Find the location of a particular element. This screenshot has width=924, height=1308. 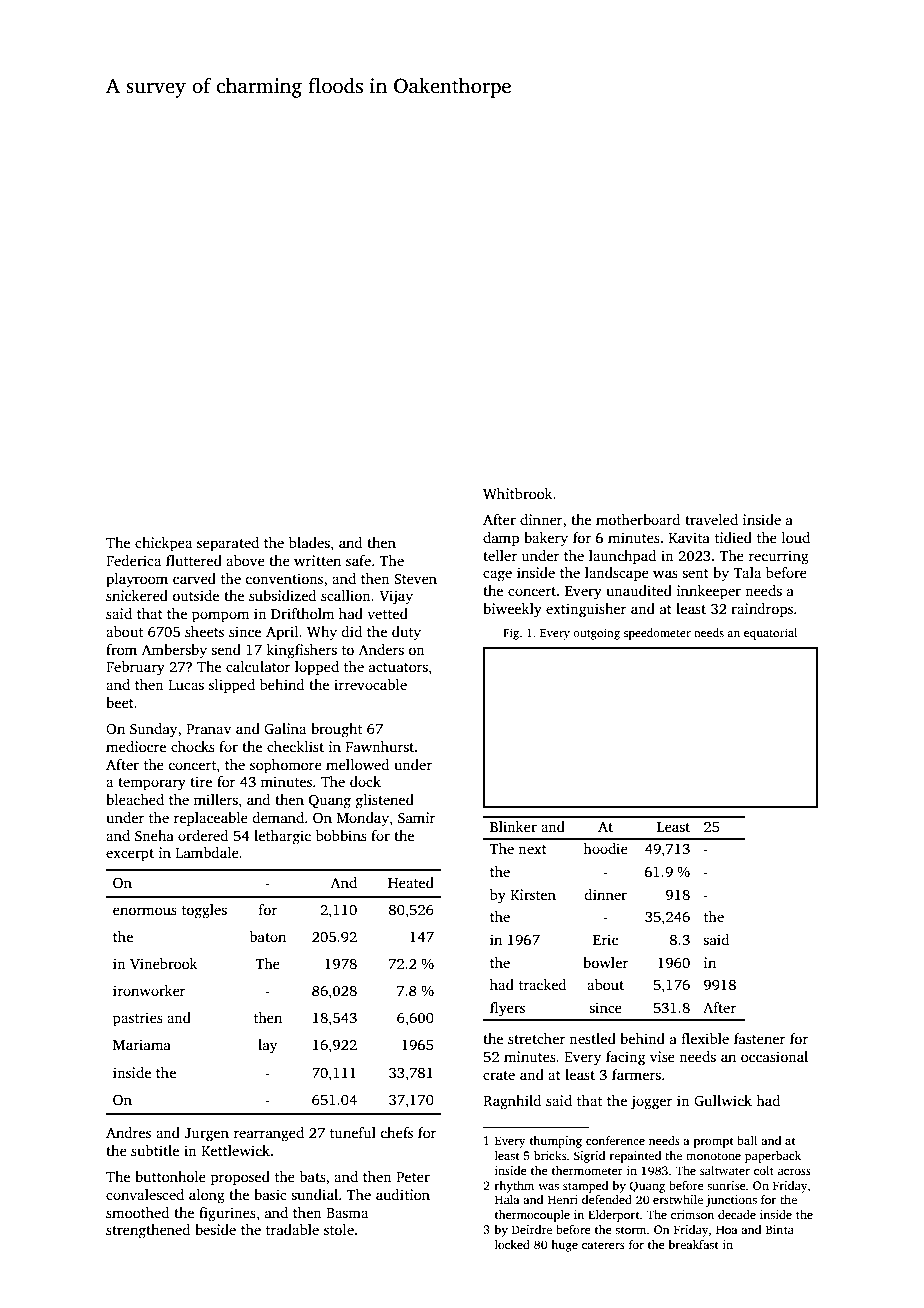

separated is located at coordinates (228, 544).
